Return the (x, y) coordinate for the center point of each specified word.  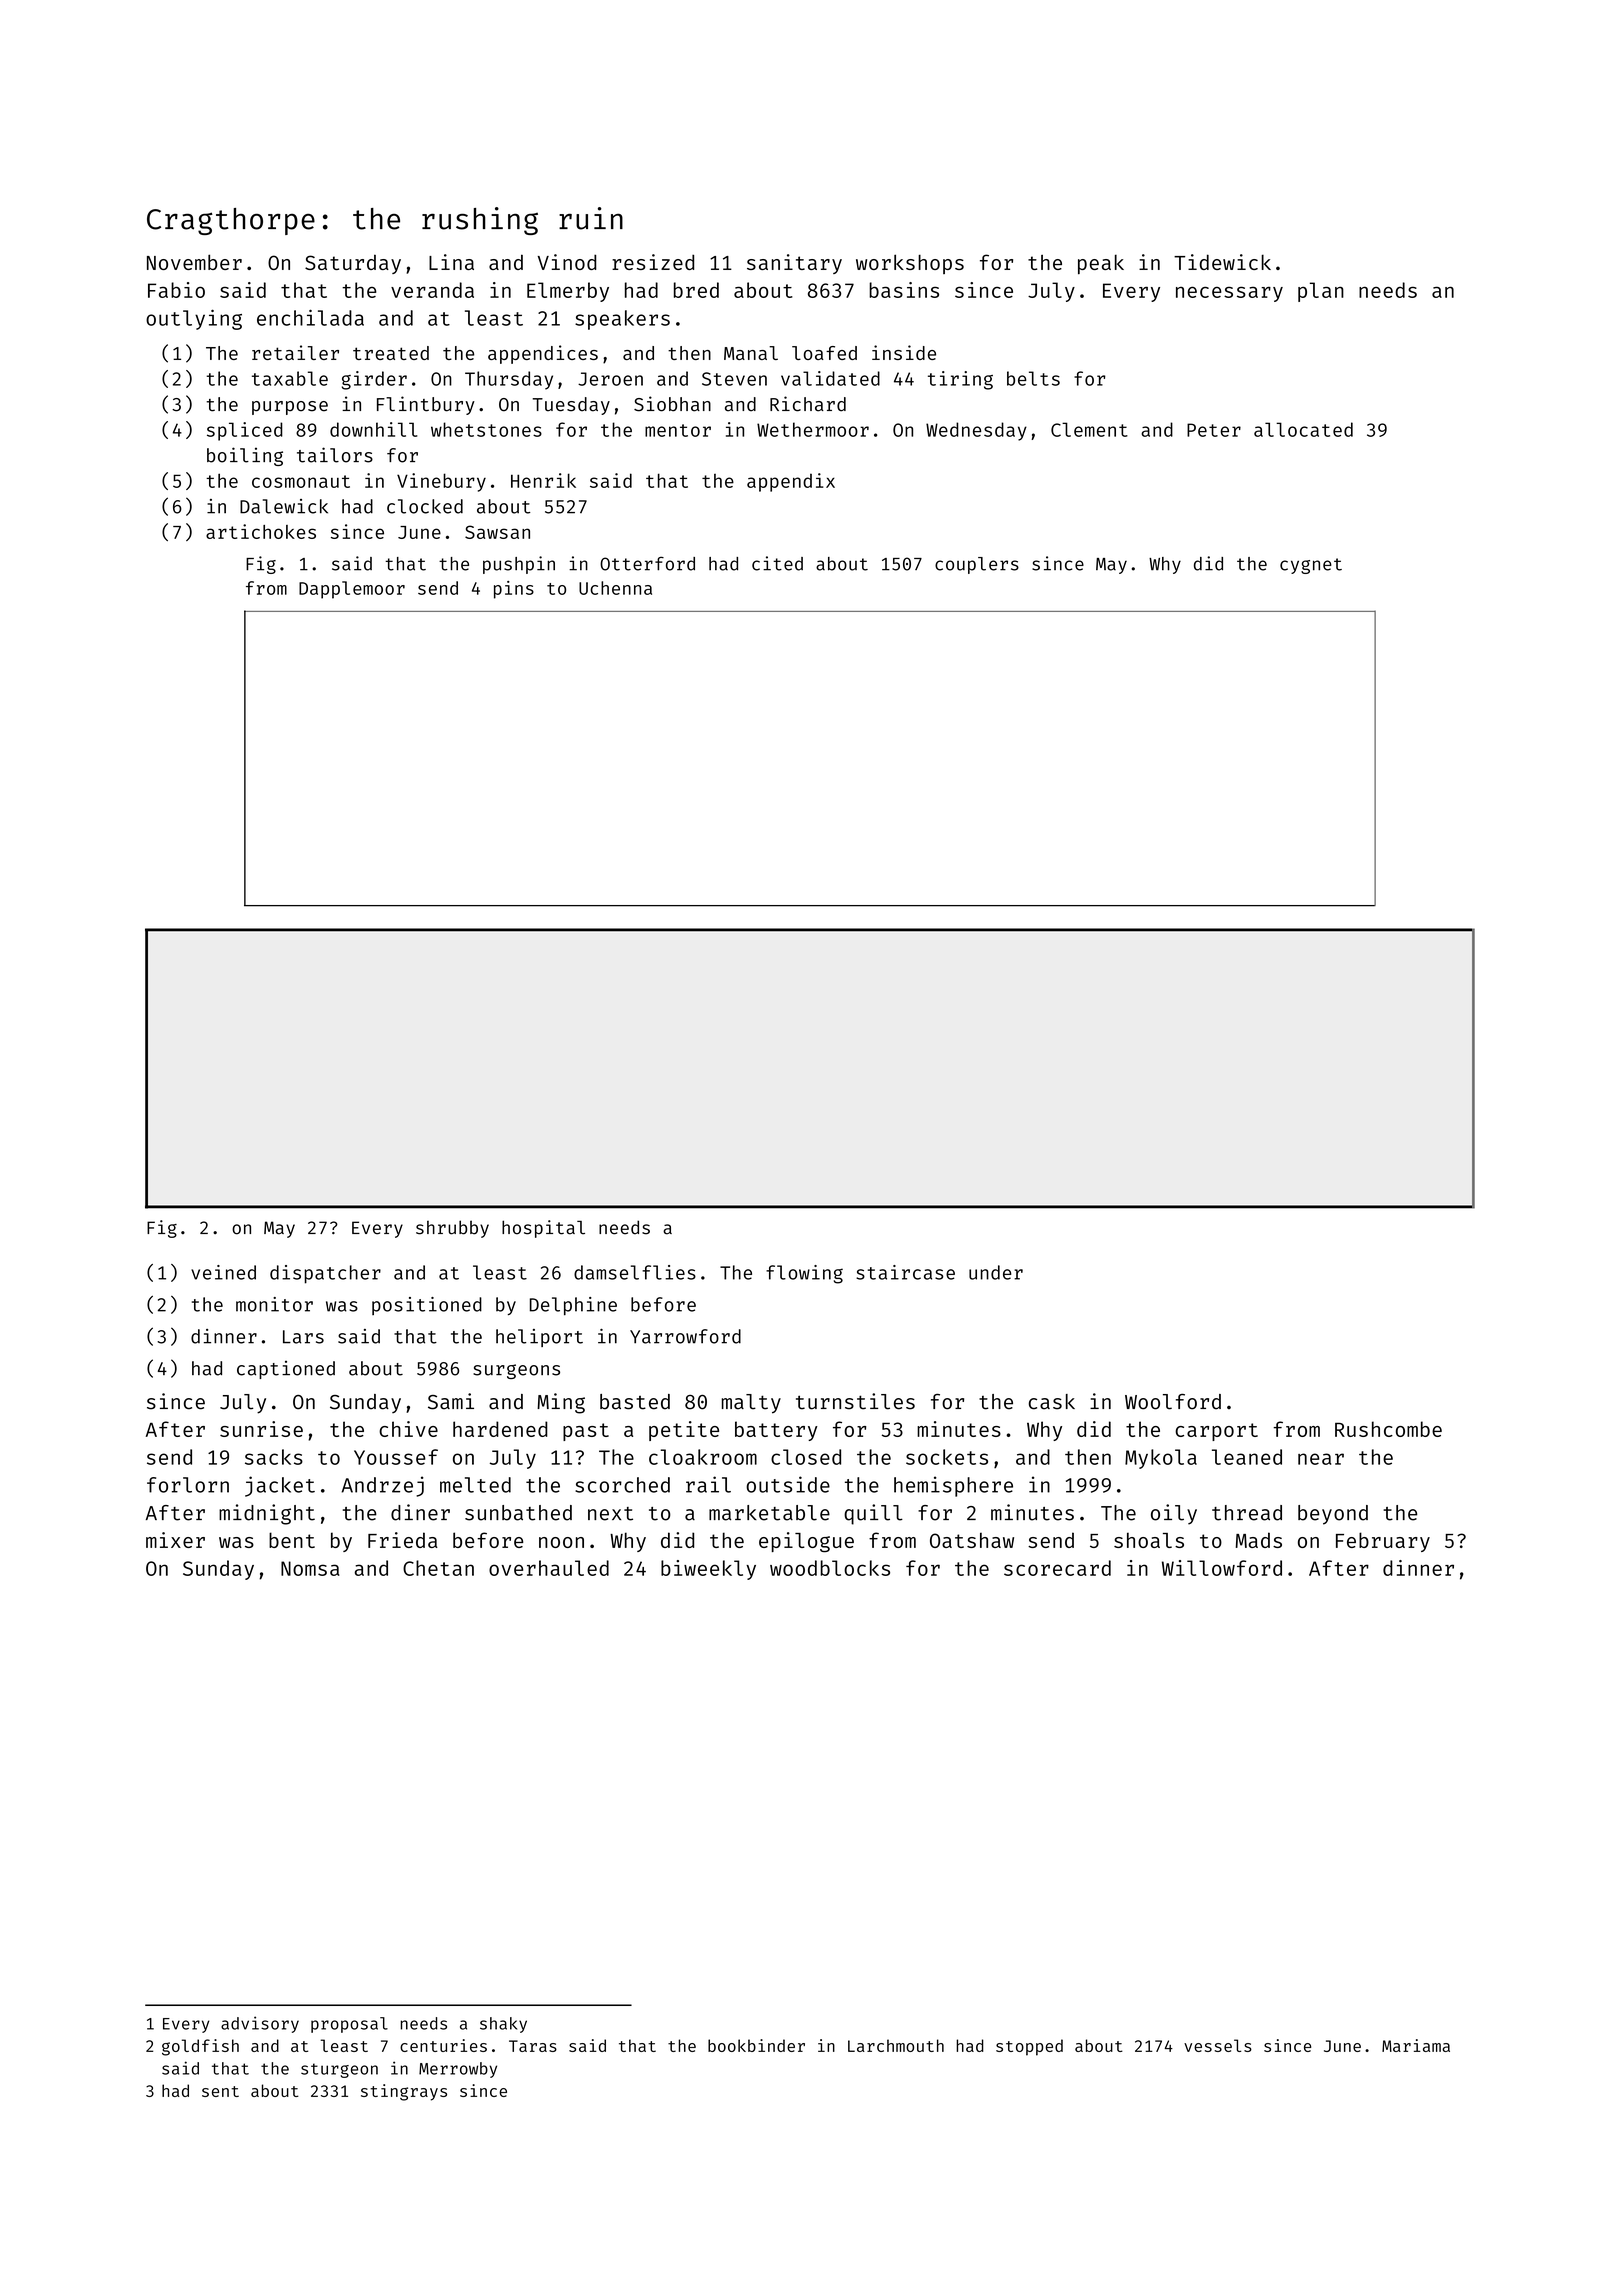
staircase (905, 1272)
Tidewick (1222, 262)
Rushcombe (1388, 1429)
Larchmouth (896, 2045)
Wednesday (976, 431)
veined (223, 1272)
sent (220, 2091)
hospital (543, 1229)
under (996, 1272)
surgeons (516, 1371)
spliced (245, 431)
